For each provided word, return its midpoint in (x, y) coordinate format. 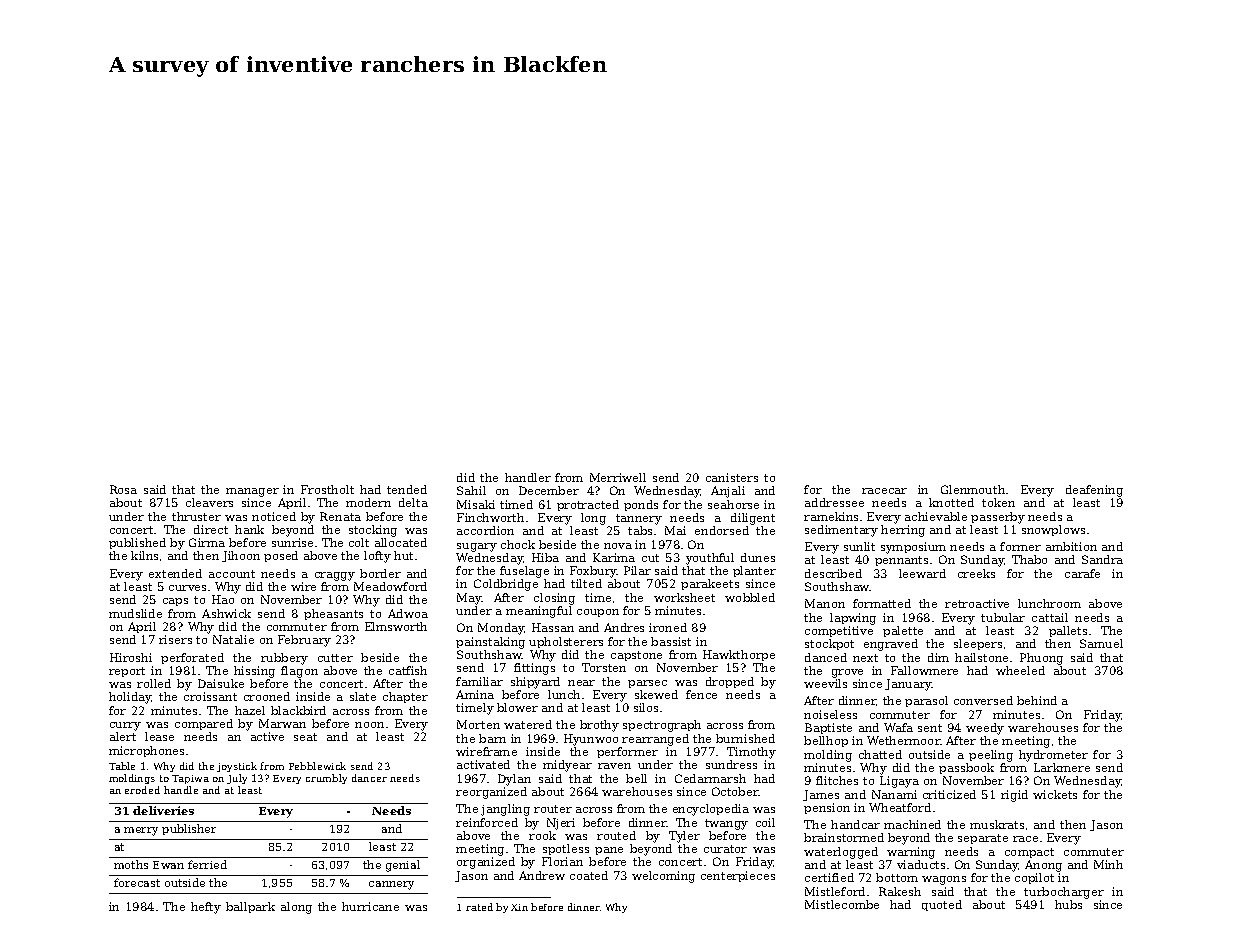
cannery (391, 885)
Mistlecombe (842, 904)
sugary (477, 547)
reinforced (487, 822)
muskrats (997, 824)
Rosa (123, 489)
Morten (478, 724)
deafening (1094, 491)
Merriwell (618, 477)
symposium (913, 548)
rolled (154, 683)
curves (187, 588)
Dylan (514, 780)
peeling (991, 756)
